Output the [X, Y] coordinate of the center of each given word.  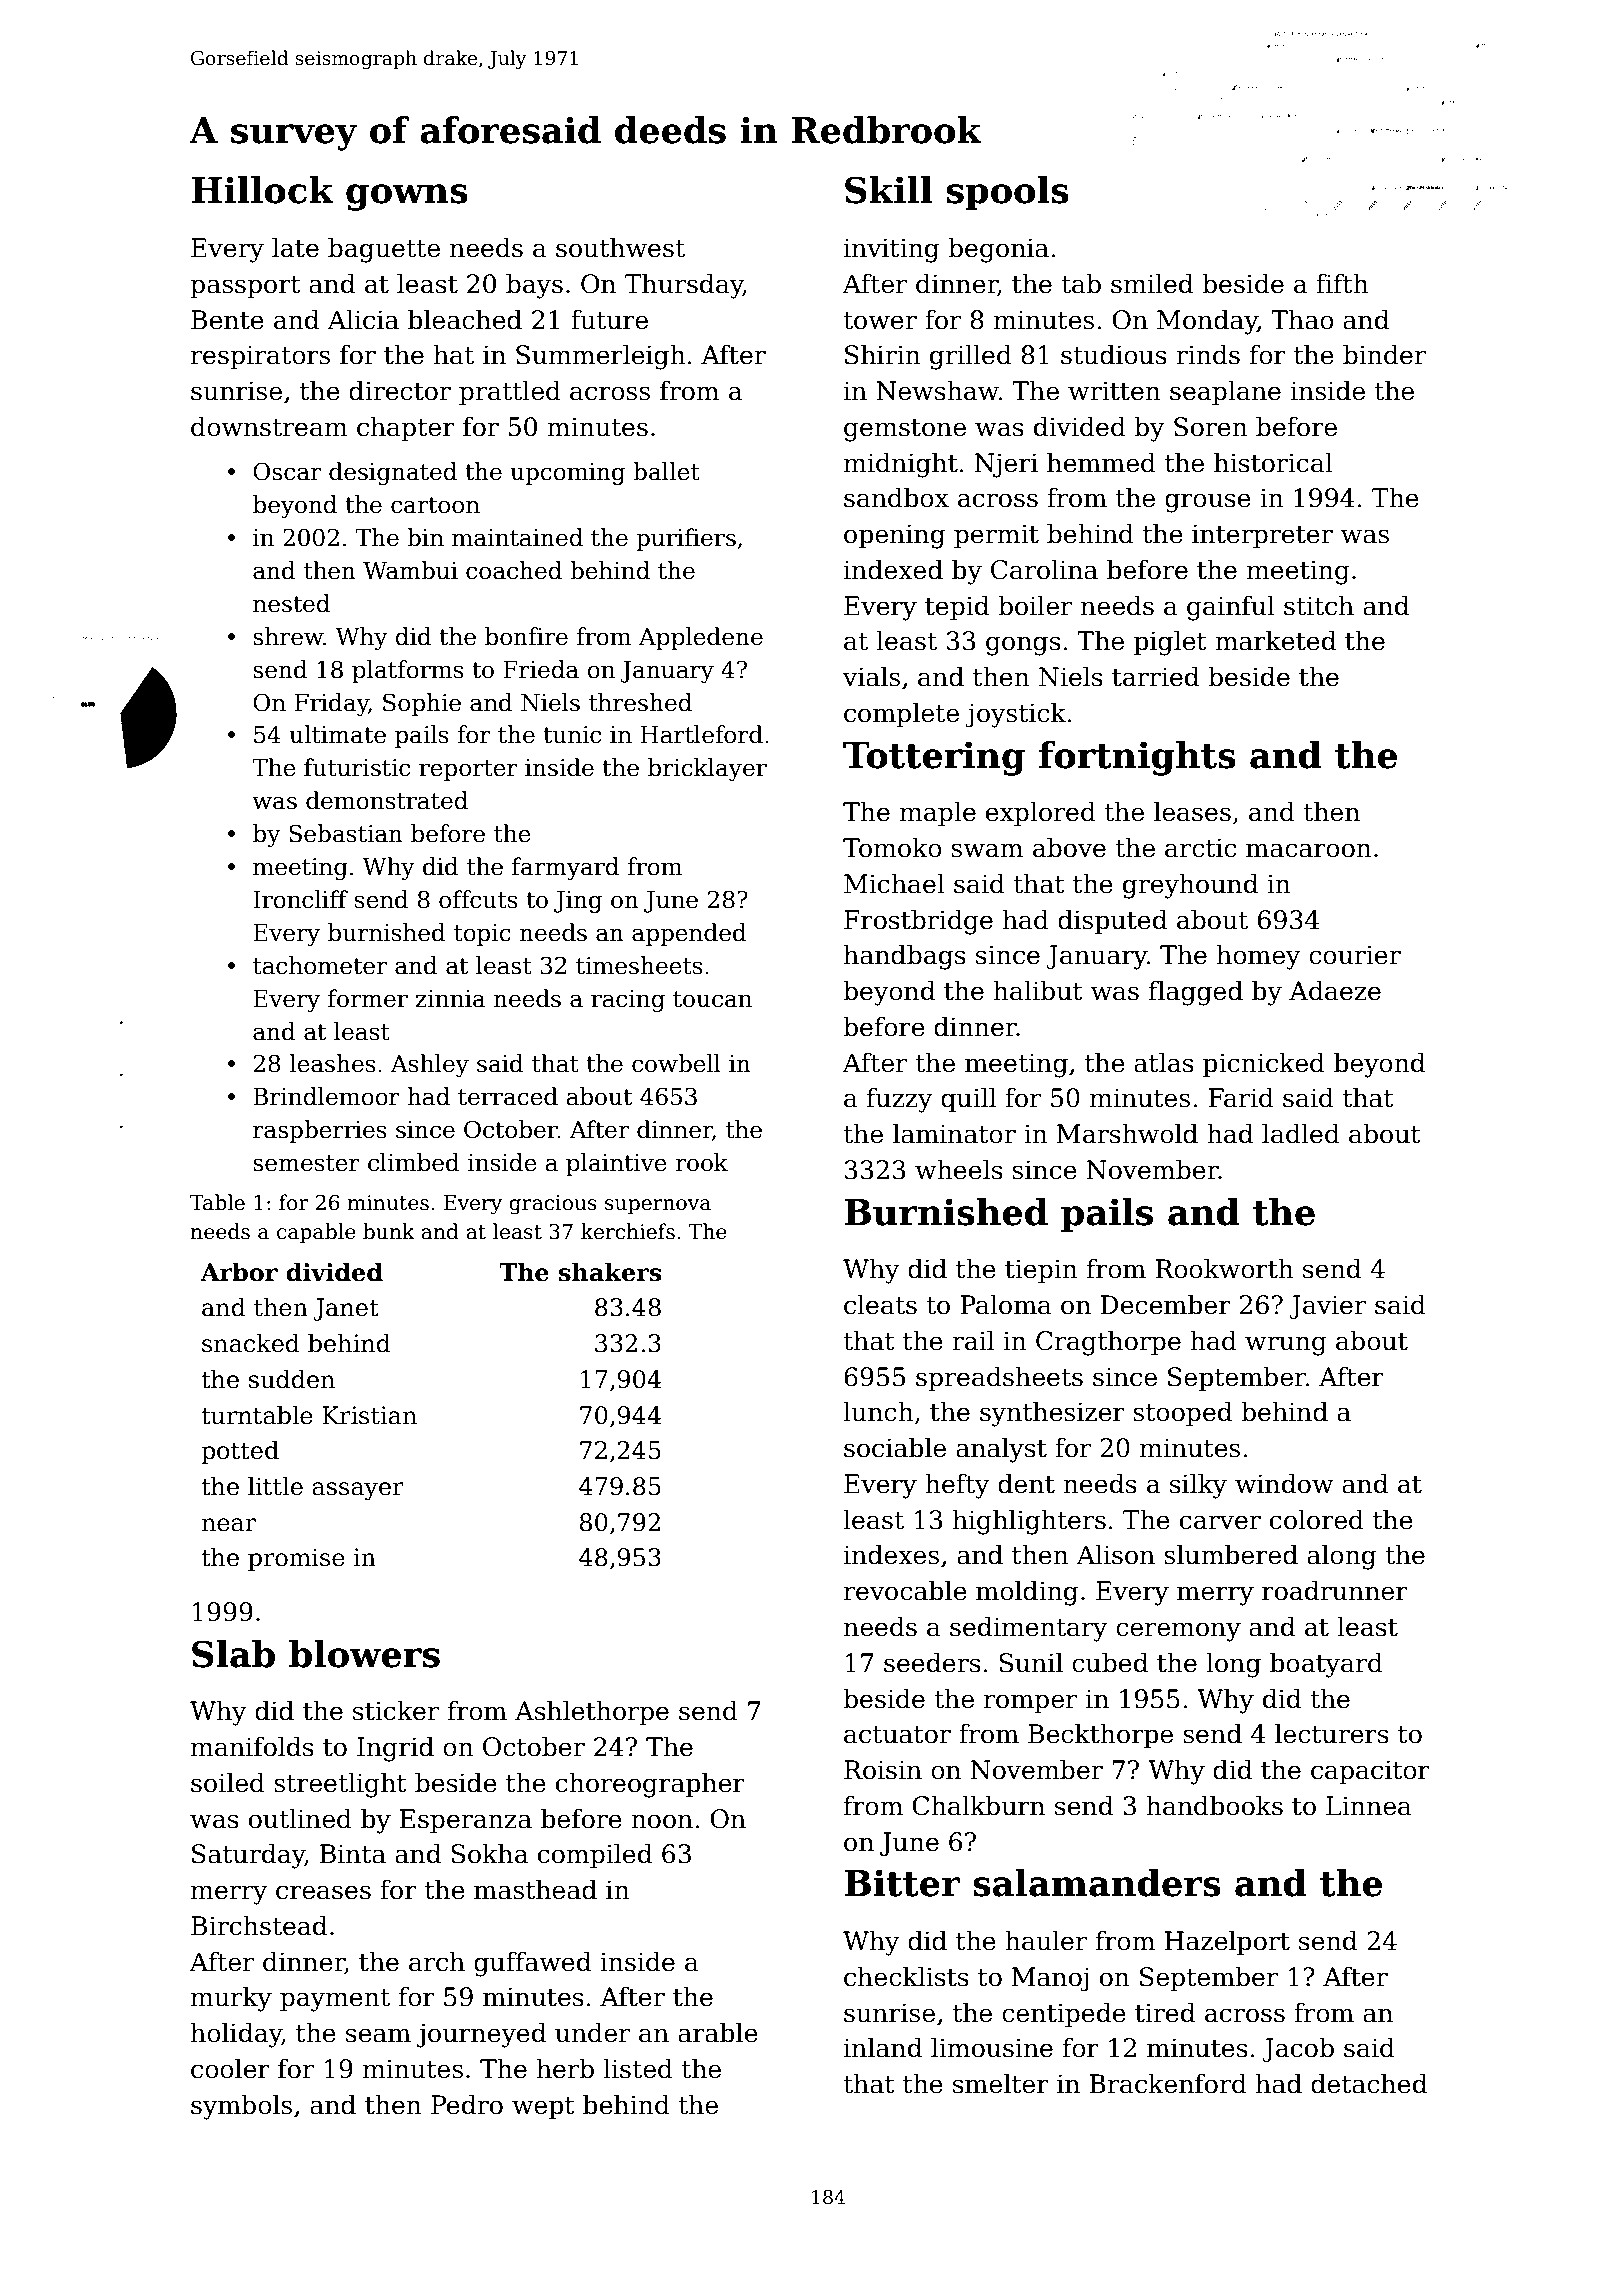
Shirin [883, 354]
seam [378, 2035]
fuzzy [899, 1100]
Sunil [1031, 1662]
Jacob [1298, 2049]
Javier [1327, 1307]
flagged [1196, 993]
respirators [260, 357]
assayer [358, 1491]
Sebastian [346, 833]
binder [1384, 354]
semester [306, 1163]
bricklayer [707, 769]
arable [718, 2032]
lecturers [1332, 1733]
